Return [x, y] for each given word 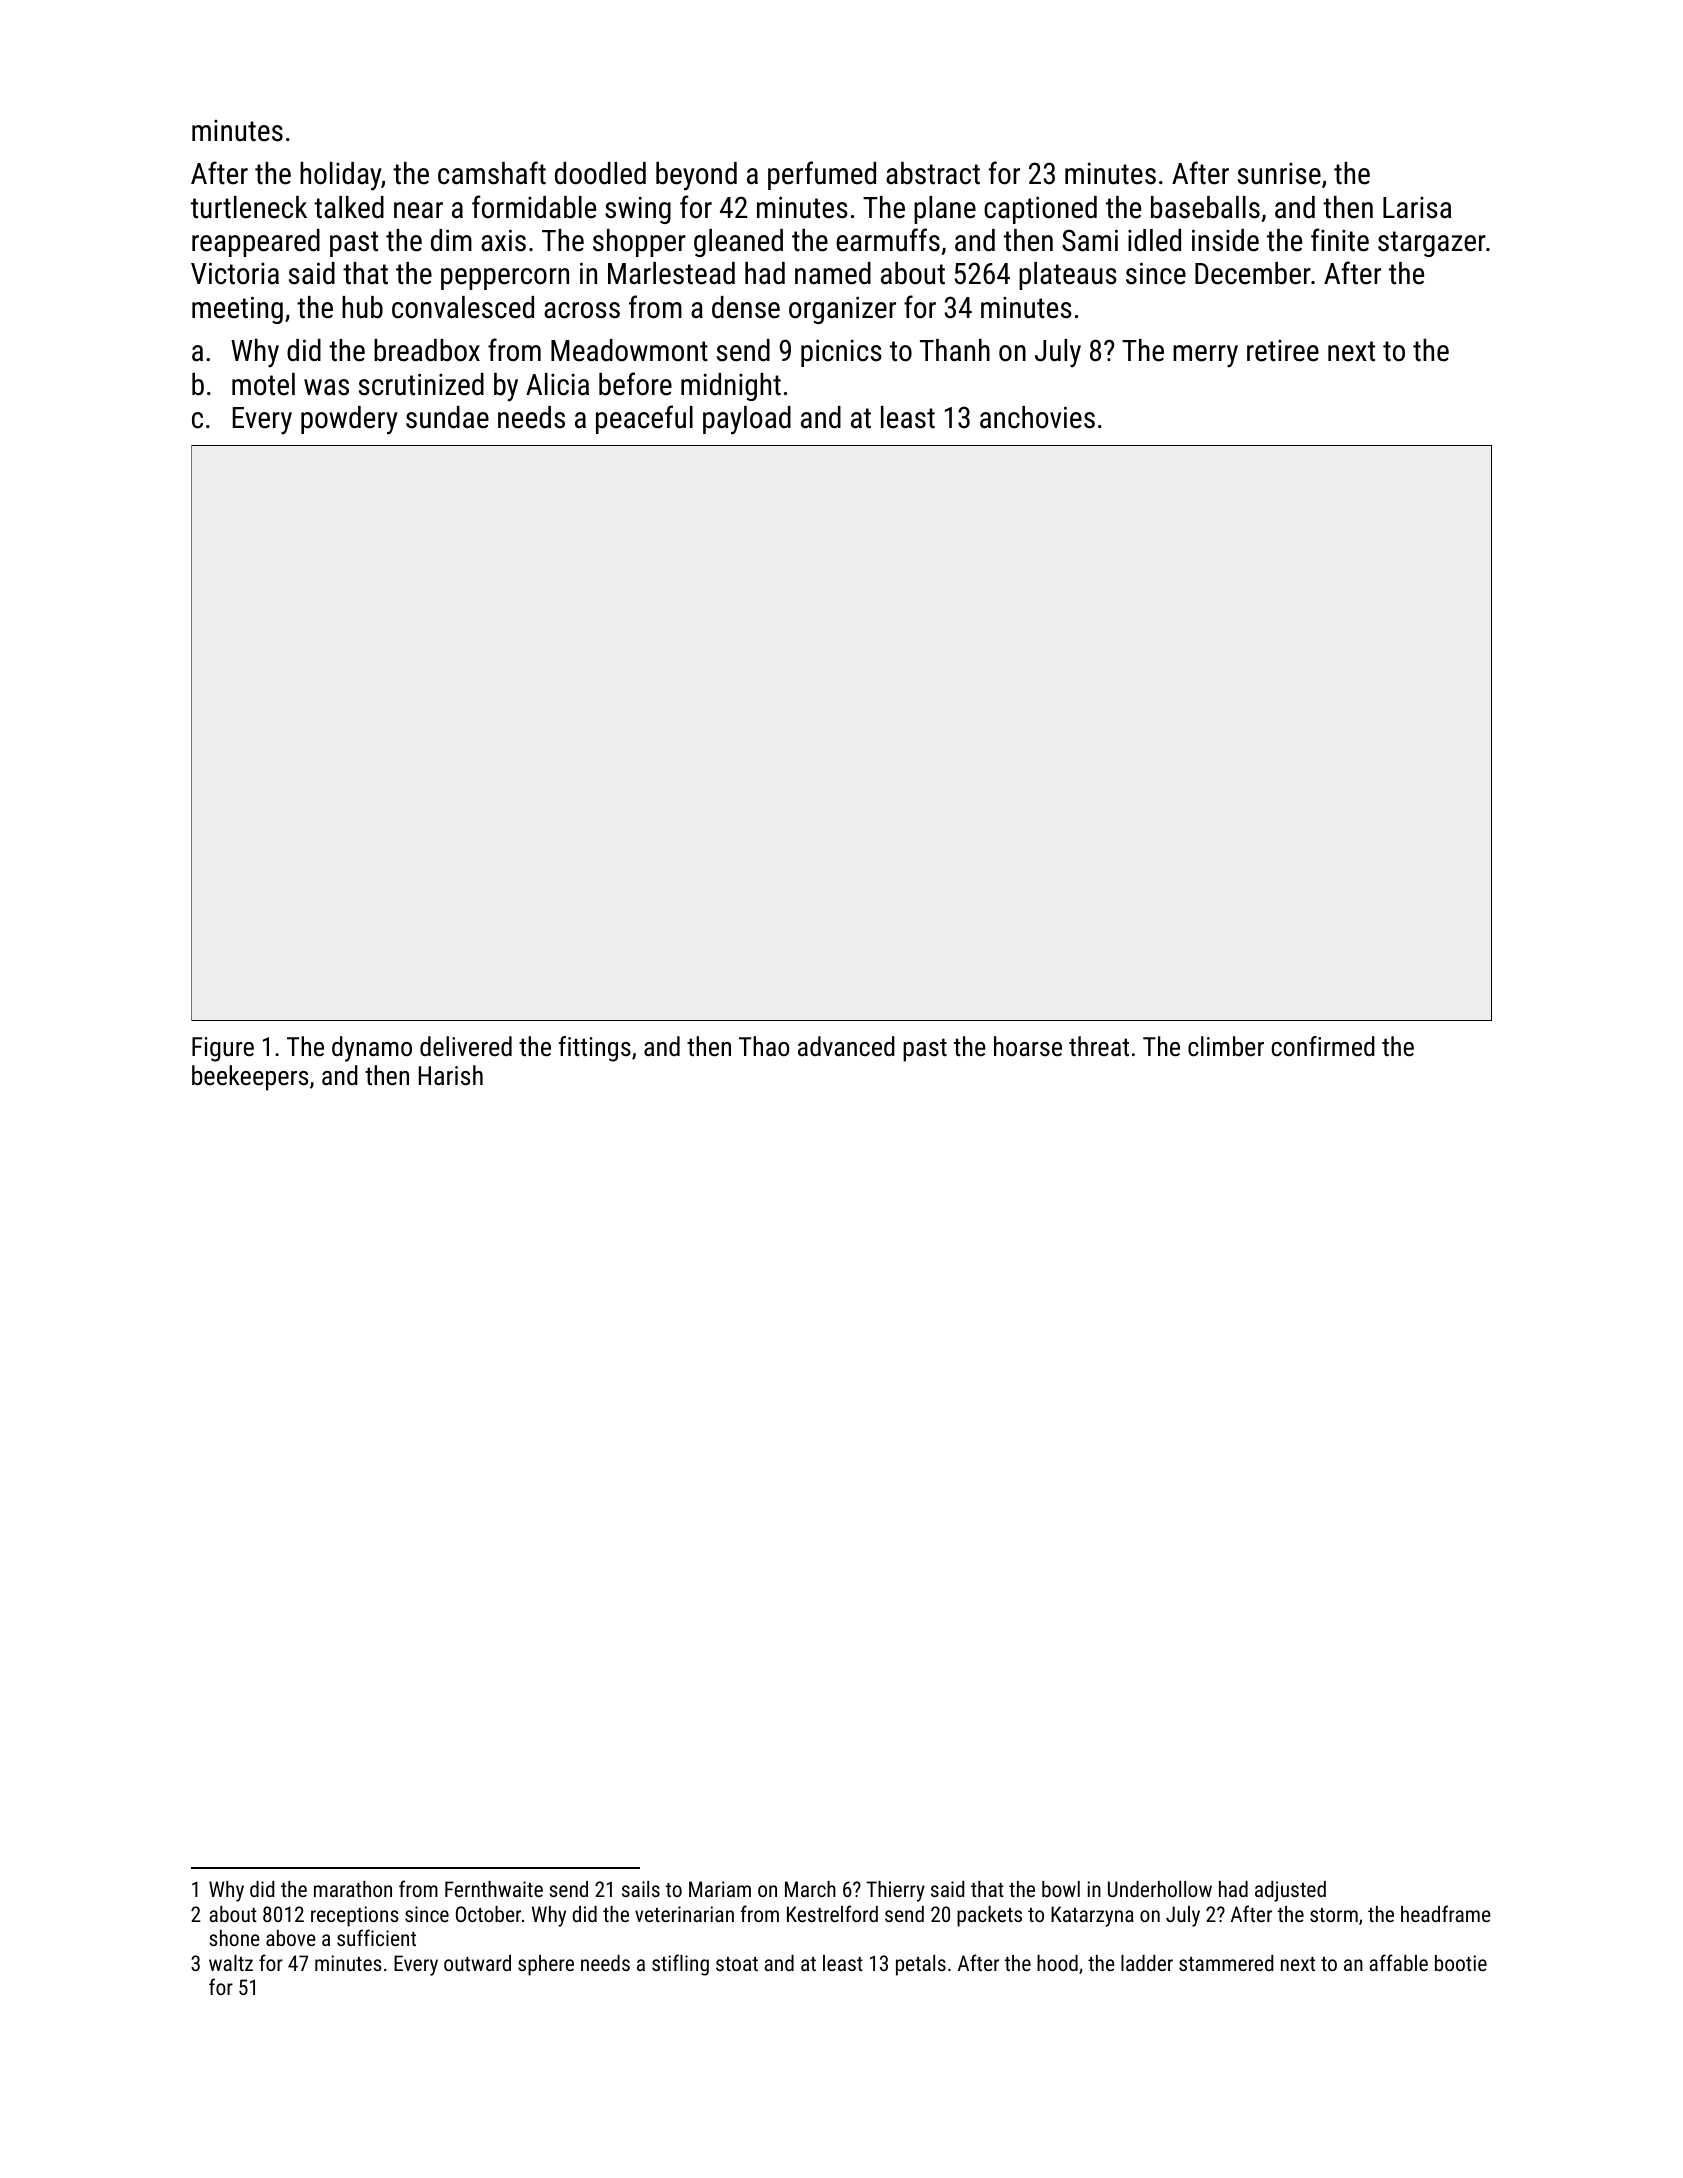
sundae [447, 417]
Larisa [1417, 208]
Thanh [955, 350]
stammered [1226, 1963]
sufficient [376, 1937]
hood [1057, 1963]
